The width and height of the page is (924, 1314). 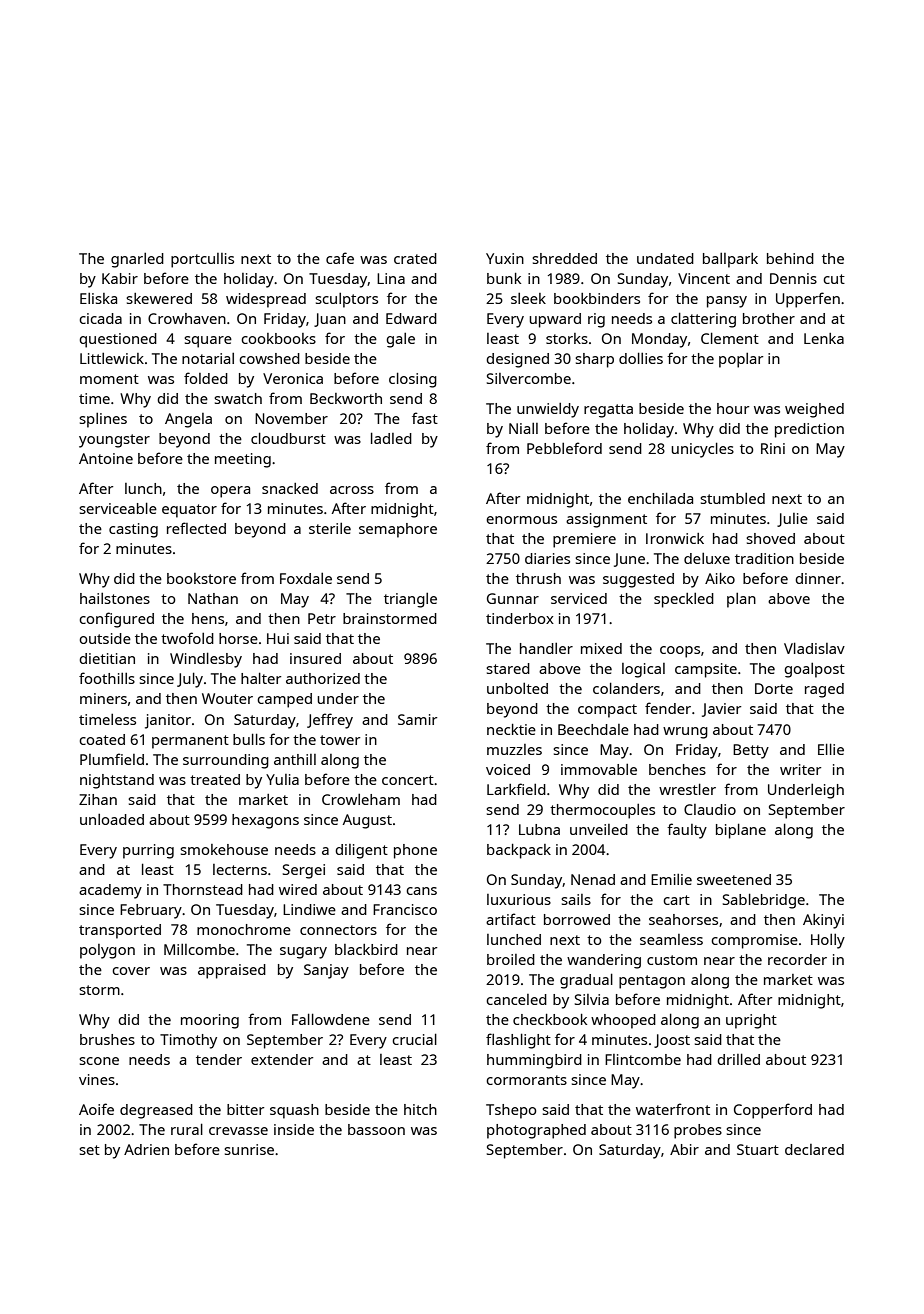 I want to click on Fallowdene, so click(x=331, y=1019).
